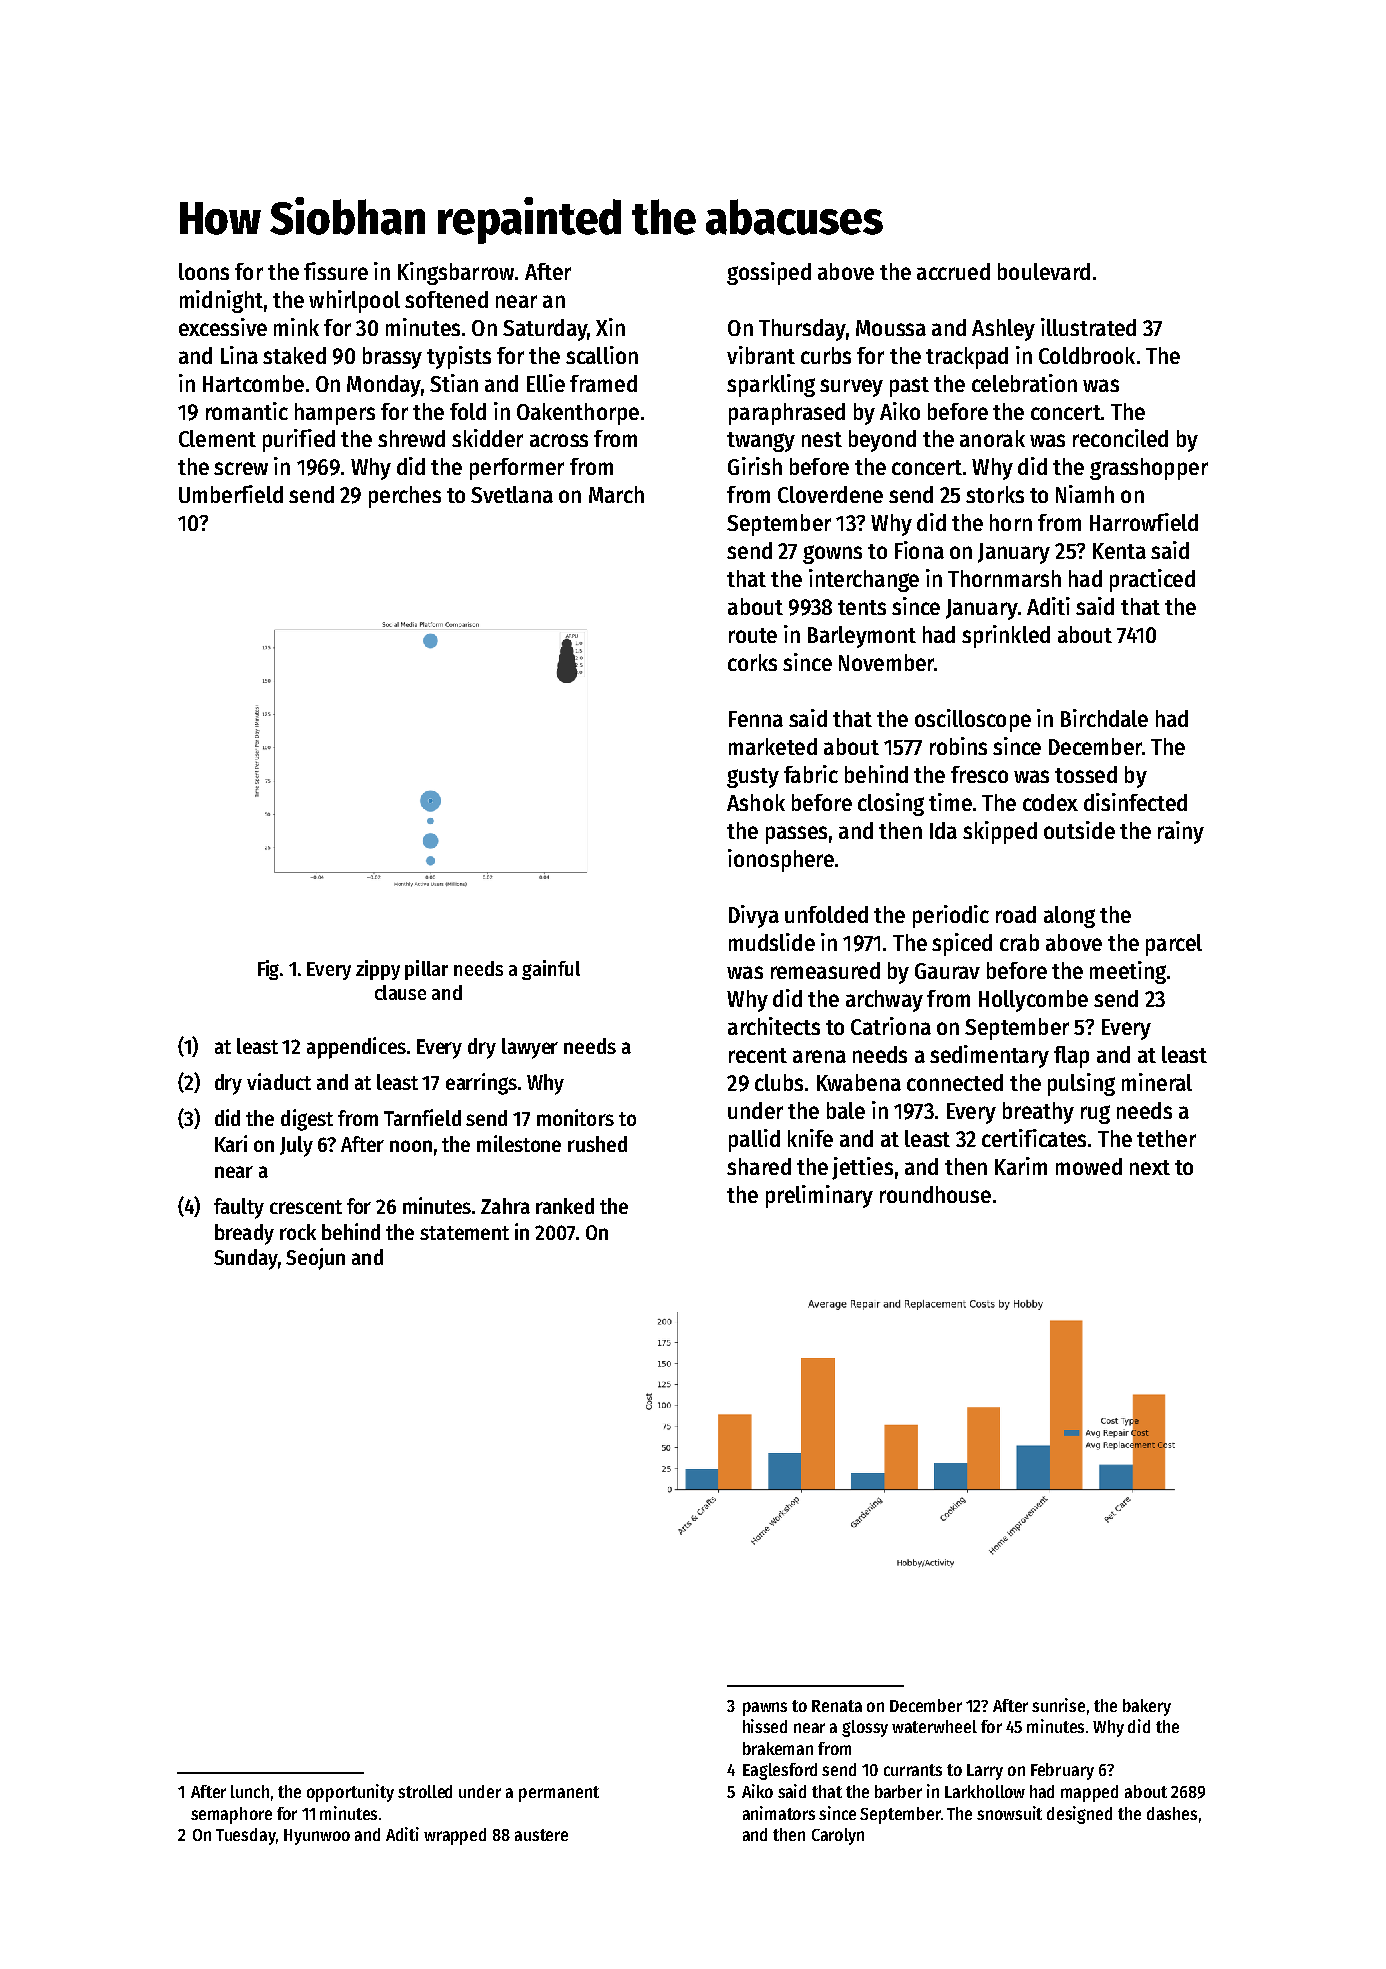 Image resolution: width=1386 pixels, height=1969 pixels. Describe the element at coordinates (756, 802) in the screenshot. I see `Ashok` at that location.
